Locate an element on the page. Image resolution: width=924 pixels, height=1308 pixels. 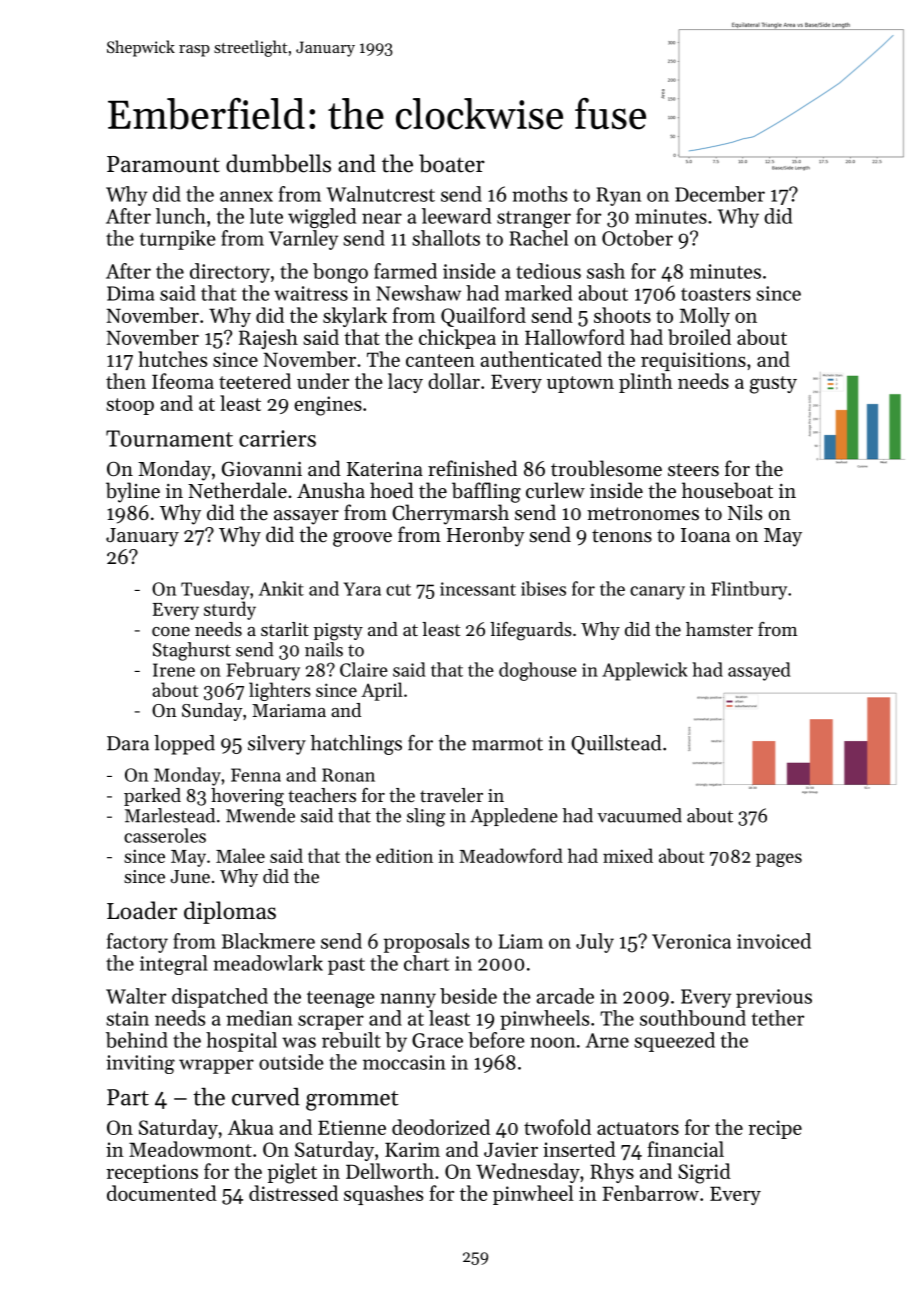
mixed is located at coordinates (628, 855).
